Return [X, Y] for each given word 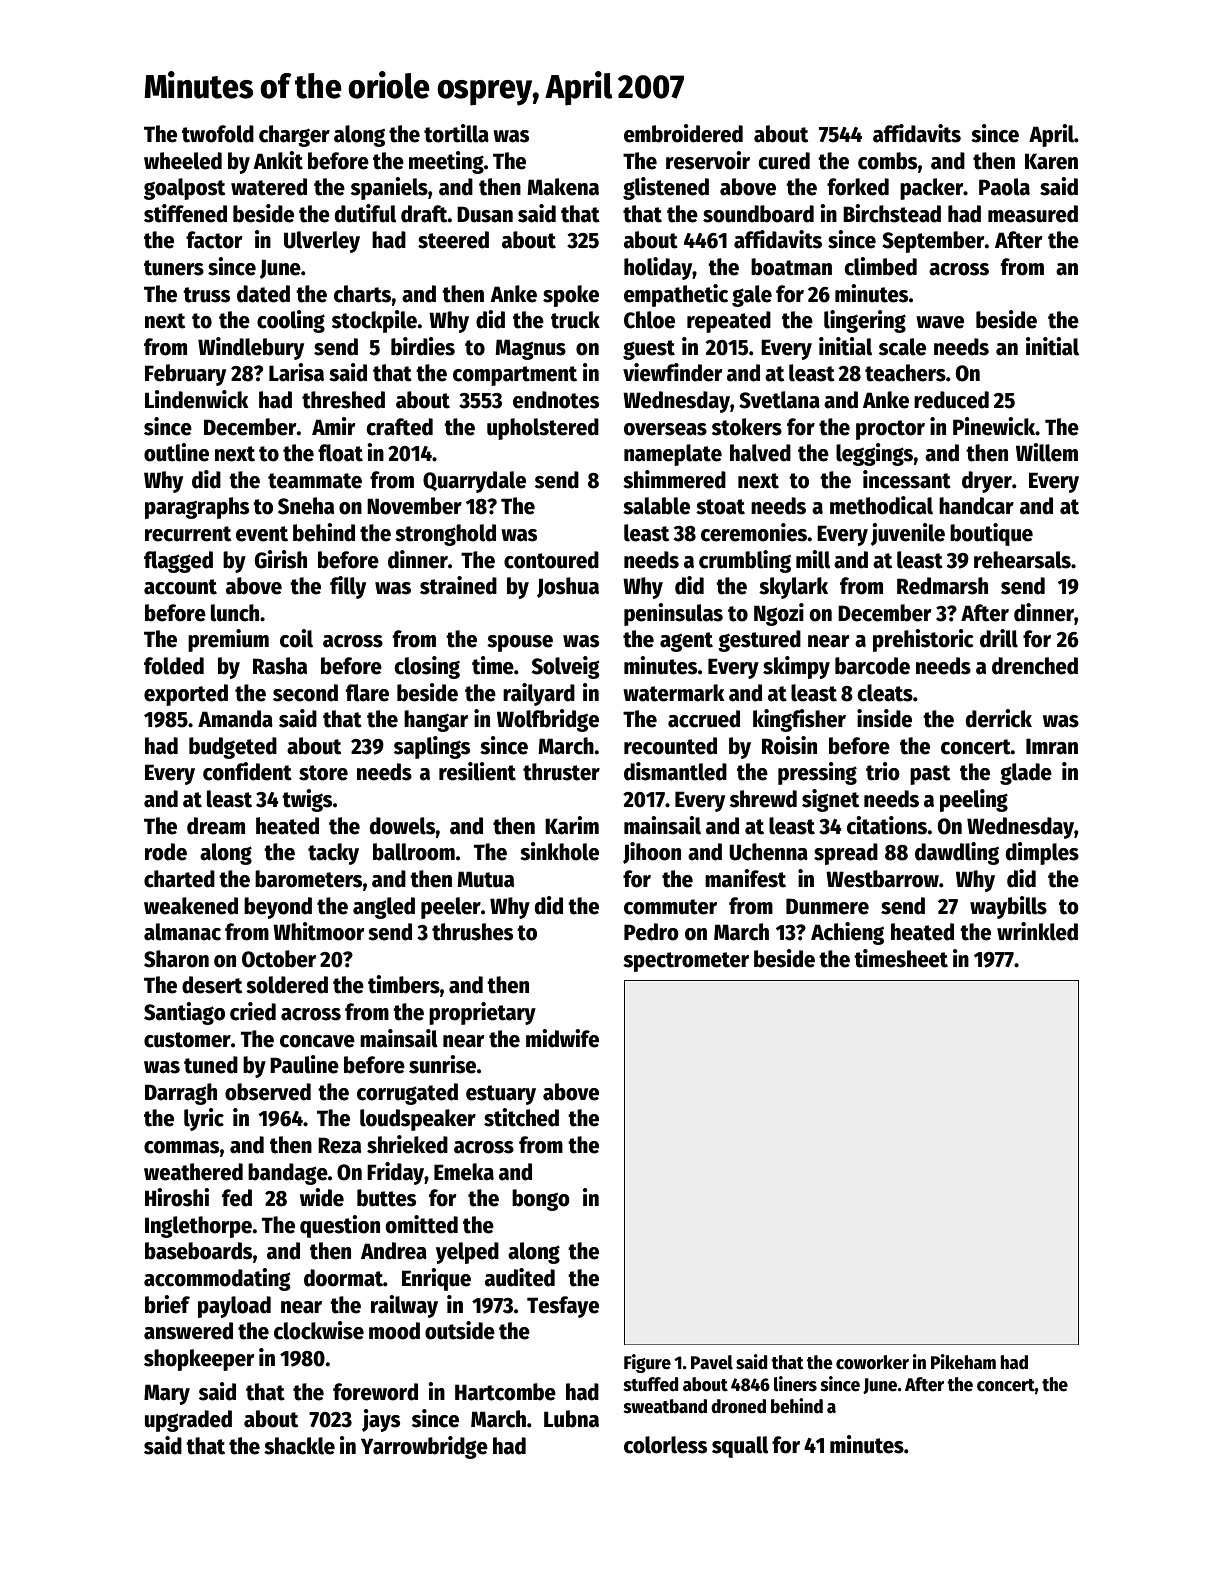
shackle [299, 1446]
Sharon [176, 959]
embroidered [683, 133]
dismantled [675, 771]
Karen [1051, 161]
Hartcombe [505, 1392]
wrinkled [1037, 931]
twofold [218, 134]
